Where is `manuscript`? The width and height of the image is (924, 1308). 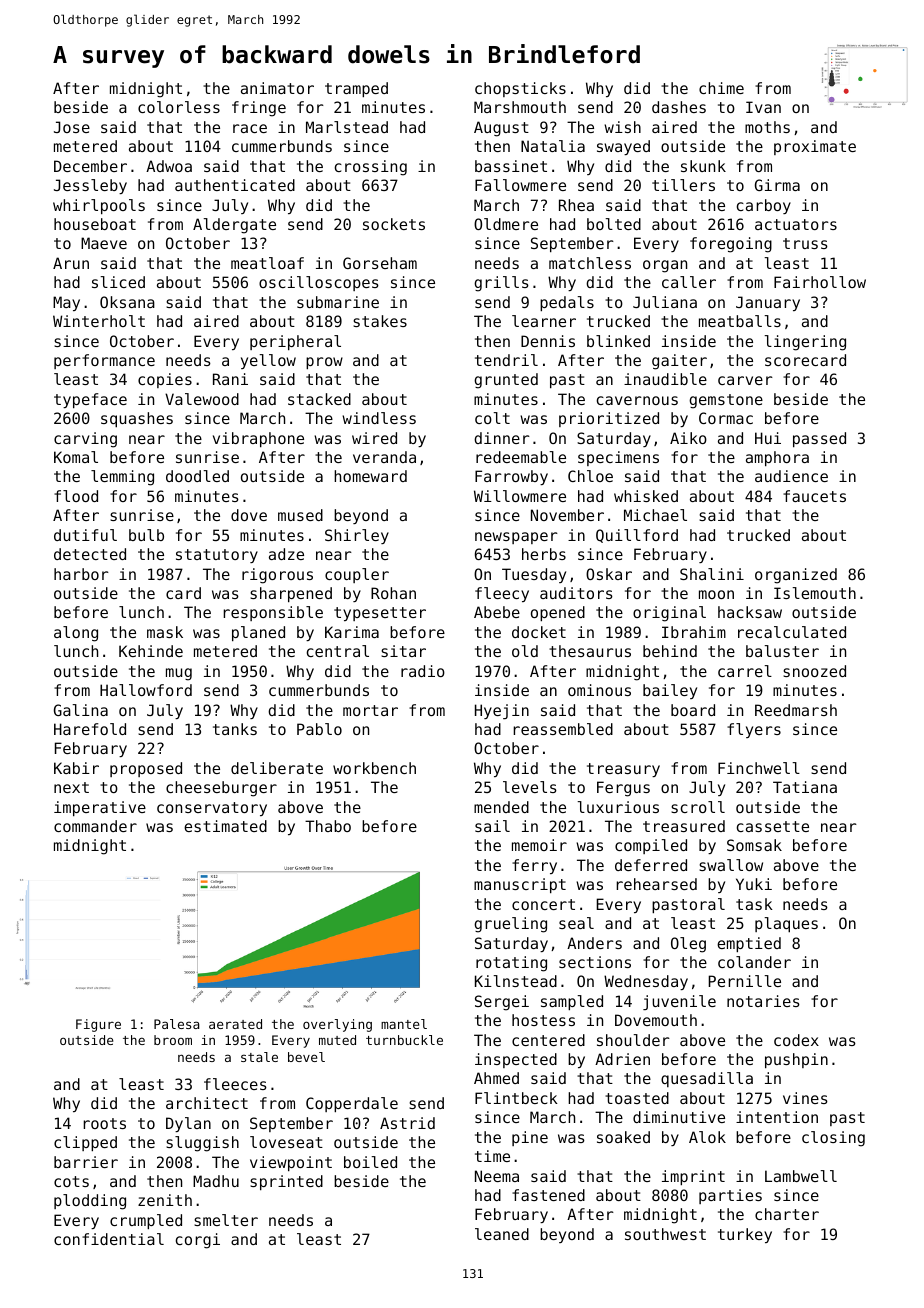
manuscript is located at coordinates (520, 885).
